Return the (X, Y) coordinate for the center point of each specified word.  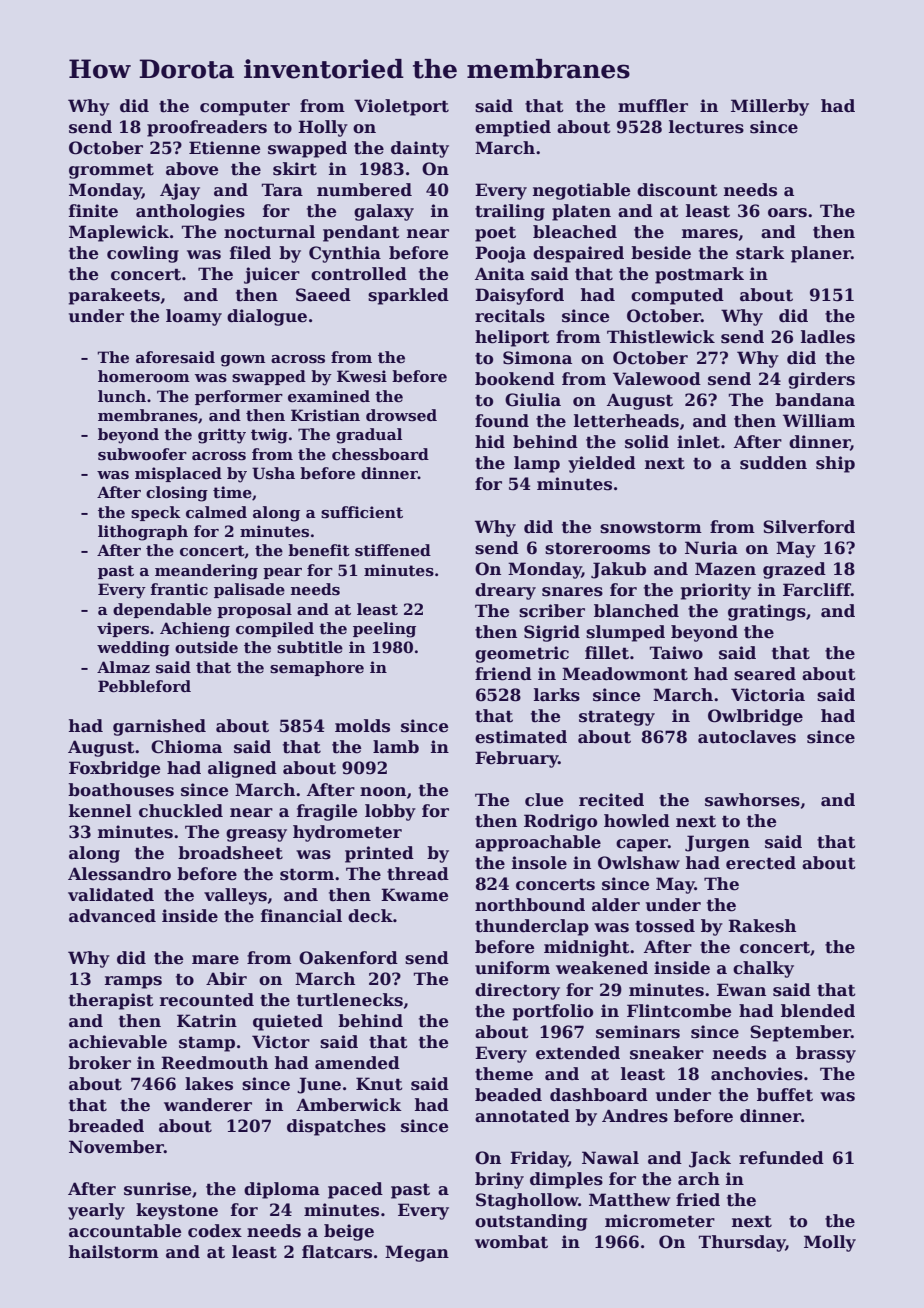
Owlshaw (639, 863)
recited (611, 800)
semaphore (317, 668)
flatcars (337, 1252)
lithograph (143, 533)
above (192, 169)
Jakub (618, 570)
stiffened (393, 550)
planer (821, 254)
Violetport (401, 107)
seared (765, 674)
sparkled (408, 296)
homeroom (144, 376)
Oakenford (348, 958)
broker (99, 1063)
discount (677, 190)
